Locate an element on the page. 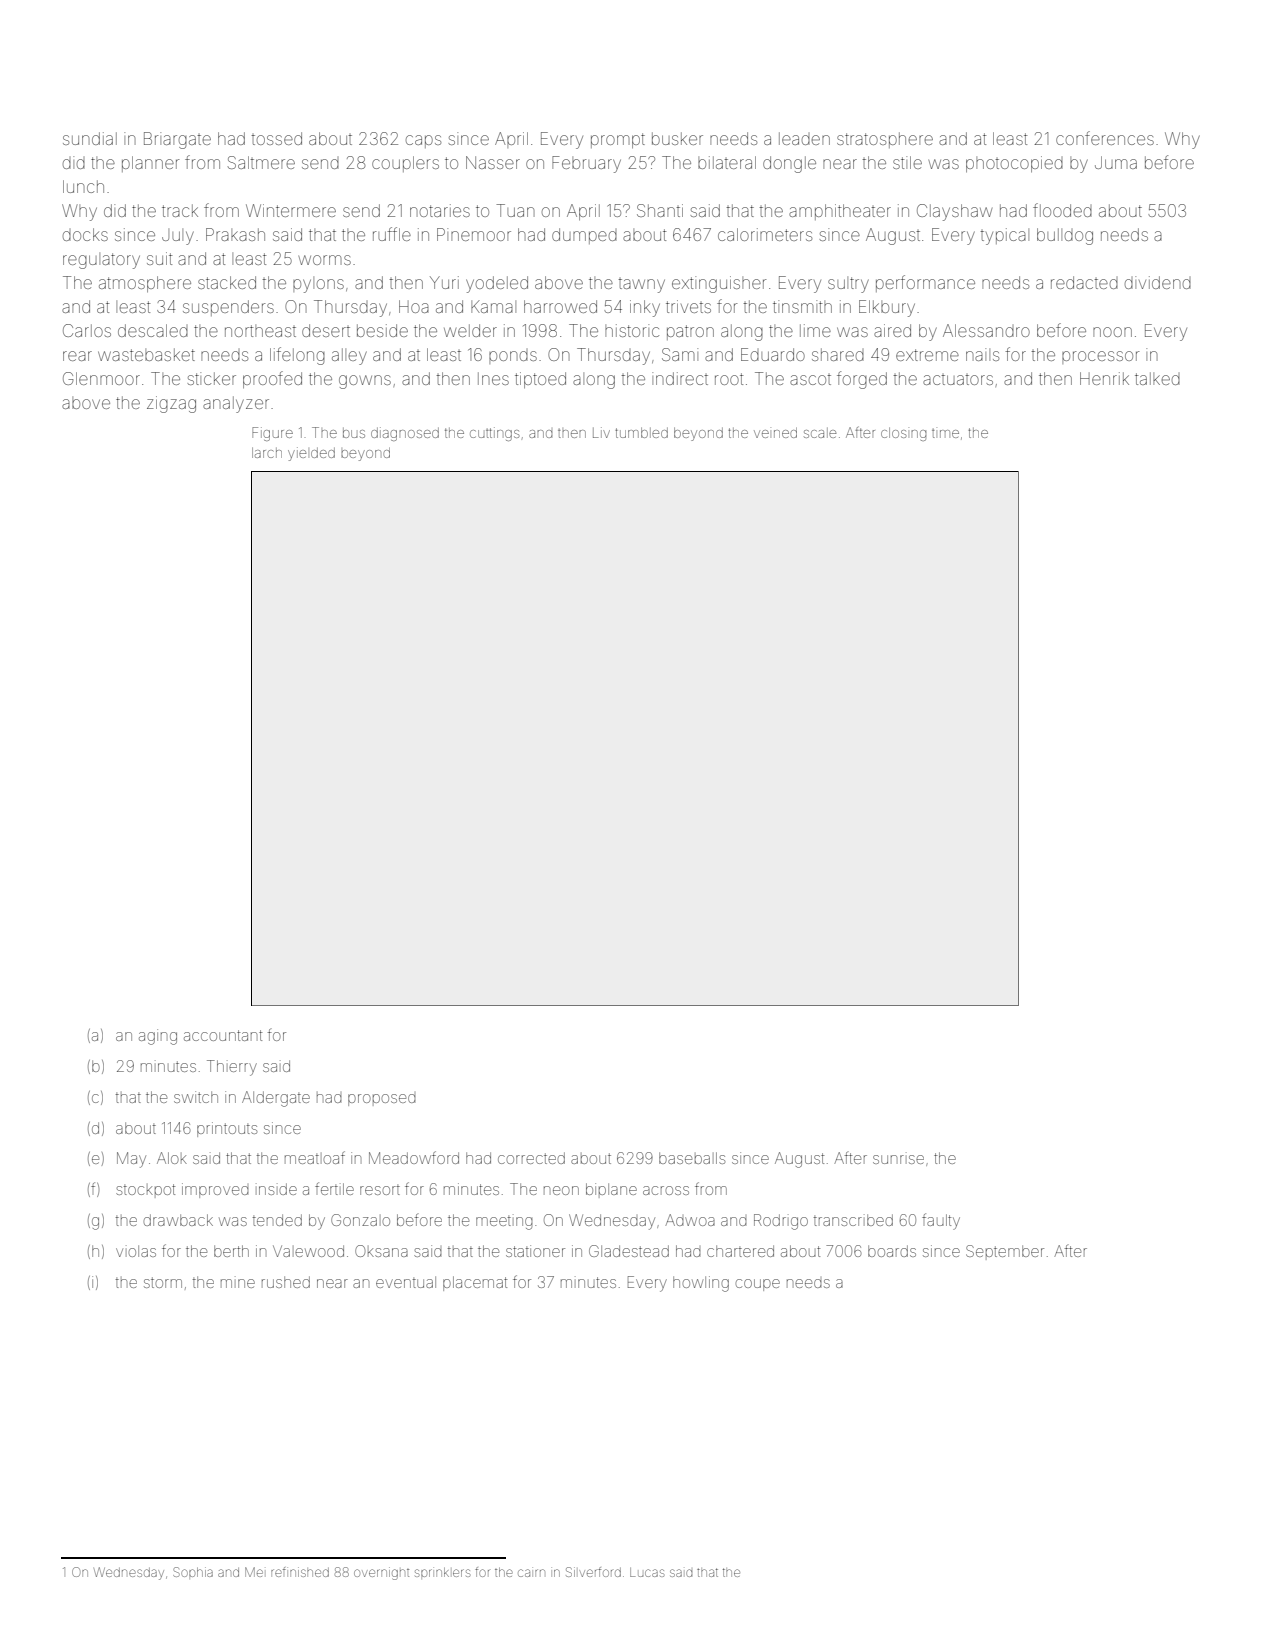  photocopied is located at coordinates (1014, 164).
